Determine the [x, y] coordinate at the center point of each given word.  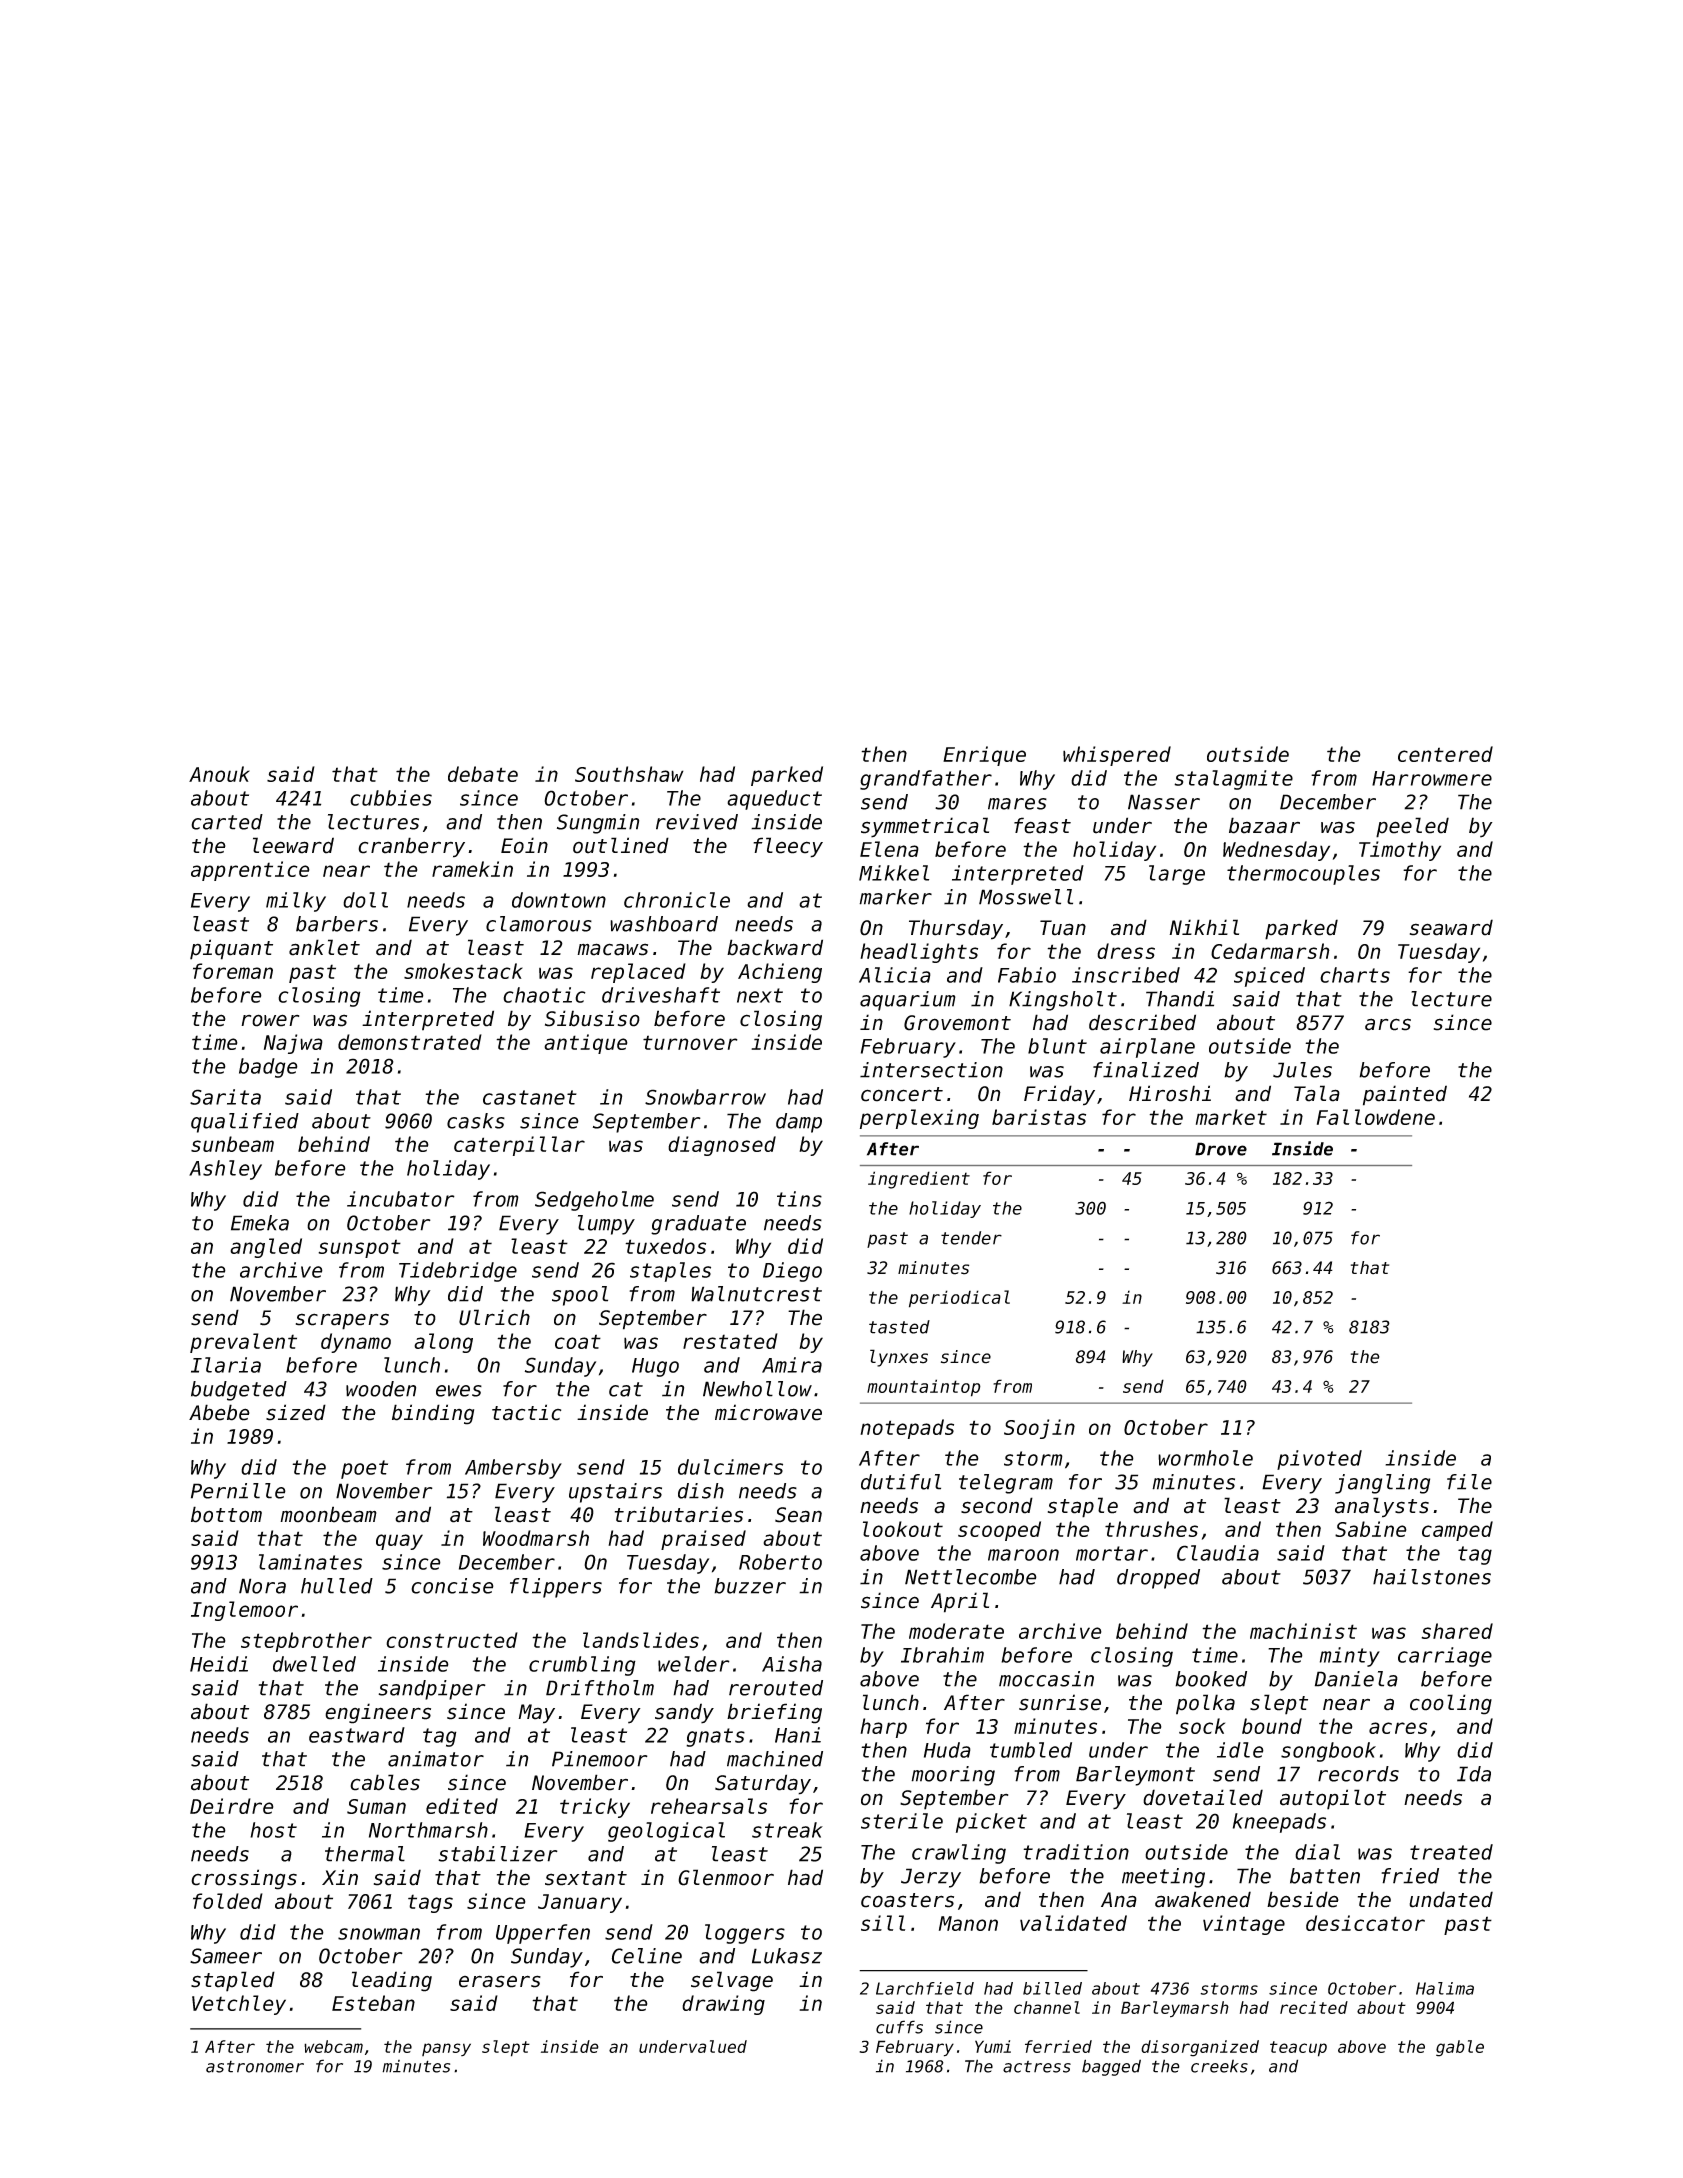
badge [268, 1068]
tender [971, 1238]
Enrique [984, 756]
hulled [337, 1586]
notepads [907, 1429]
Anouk [219, 774]
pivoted [1319, 1460]
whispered [1117, 756]
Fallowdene [1376, 1117]
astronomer [255, 2067]
